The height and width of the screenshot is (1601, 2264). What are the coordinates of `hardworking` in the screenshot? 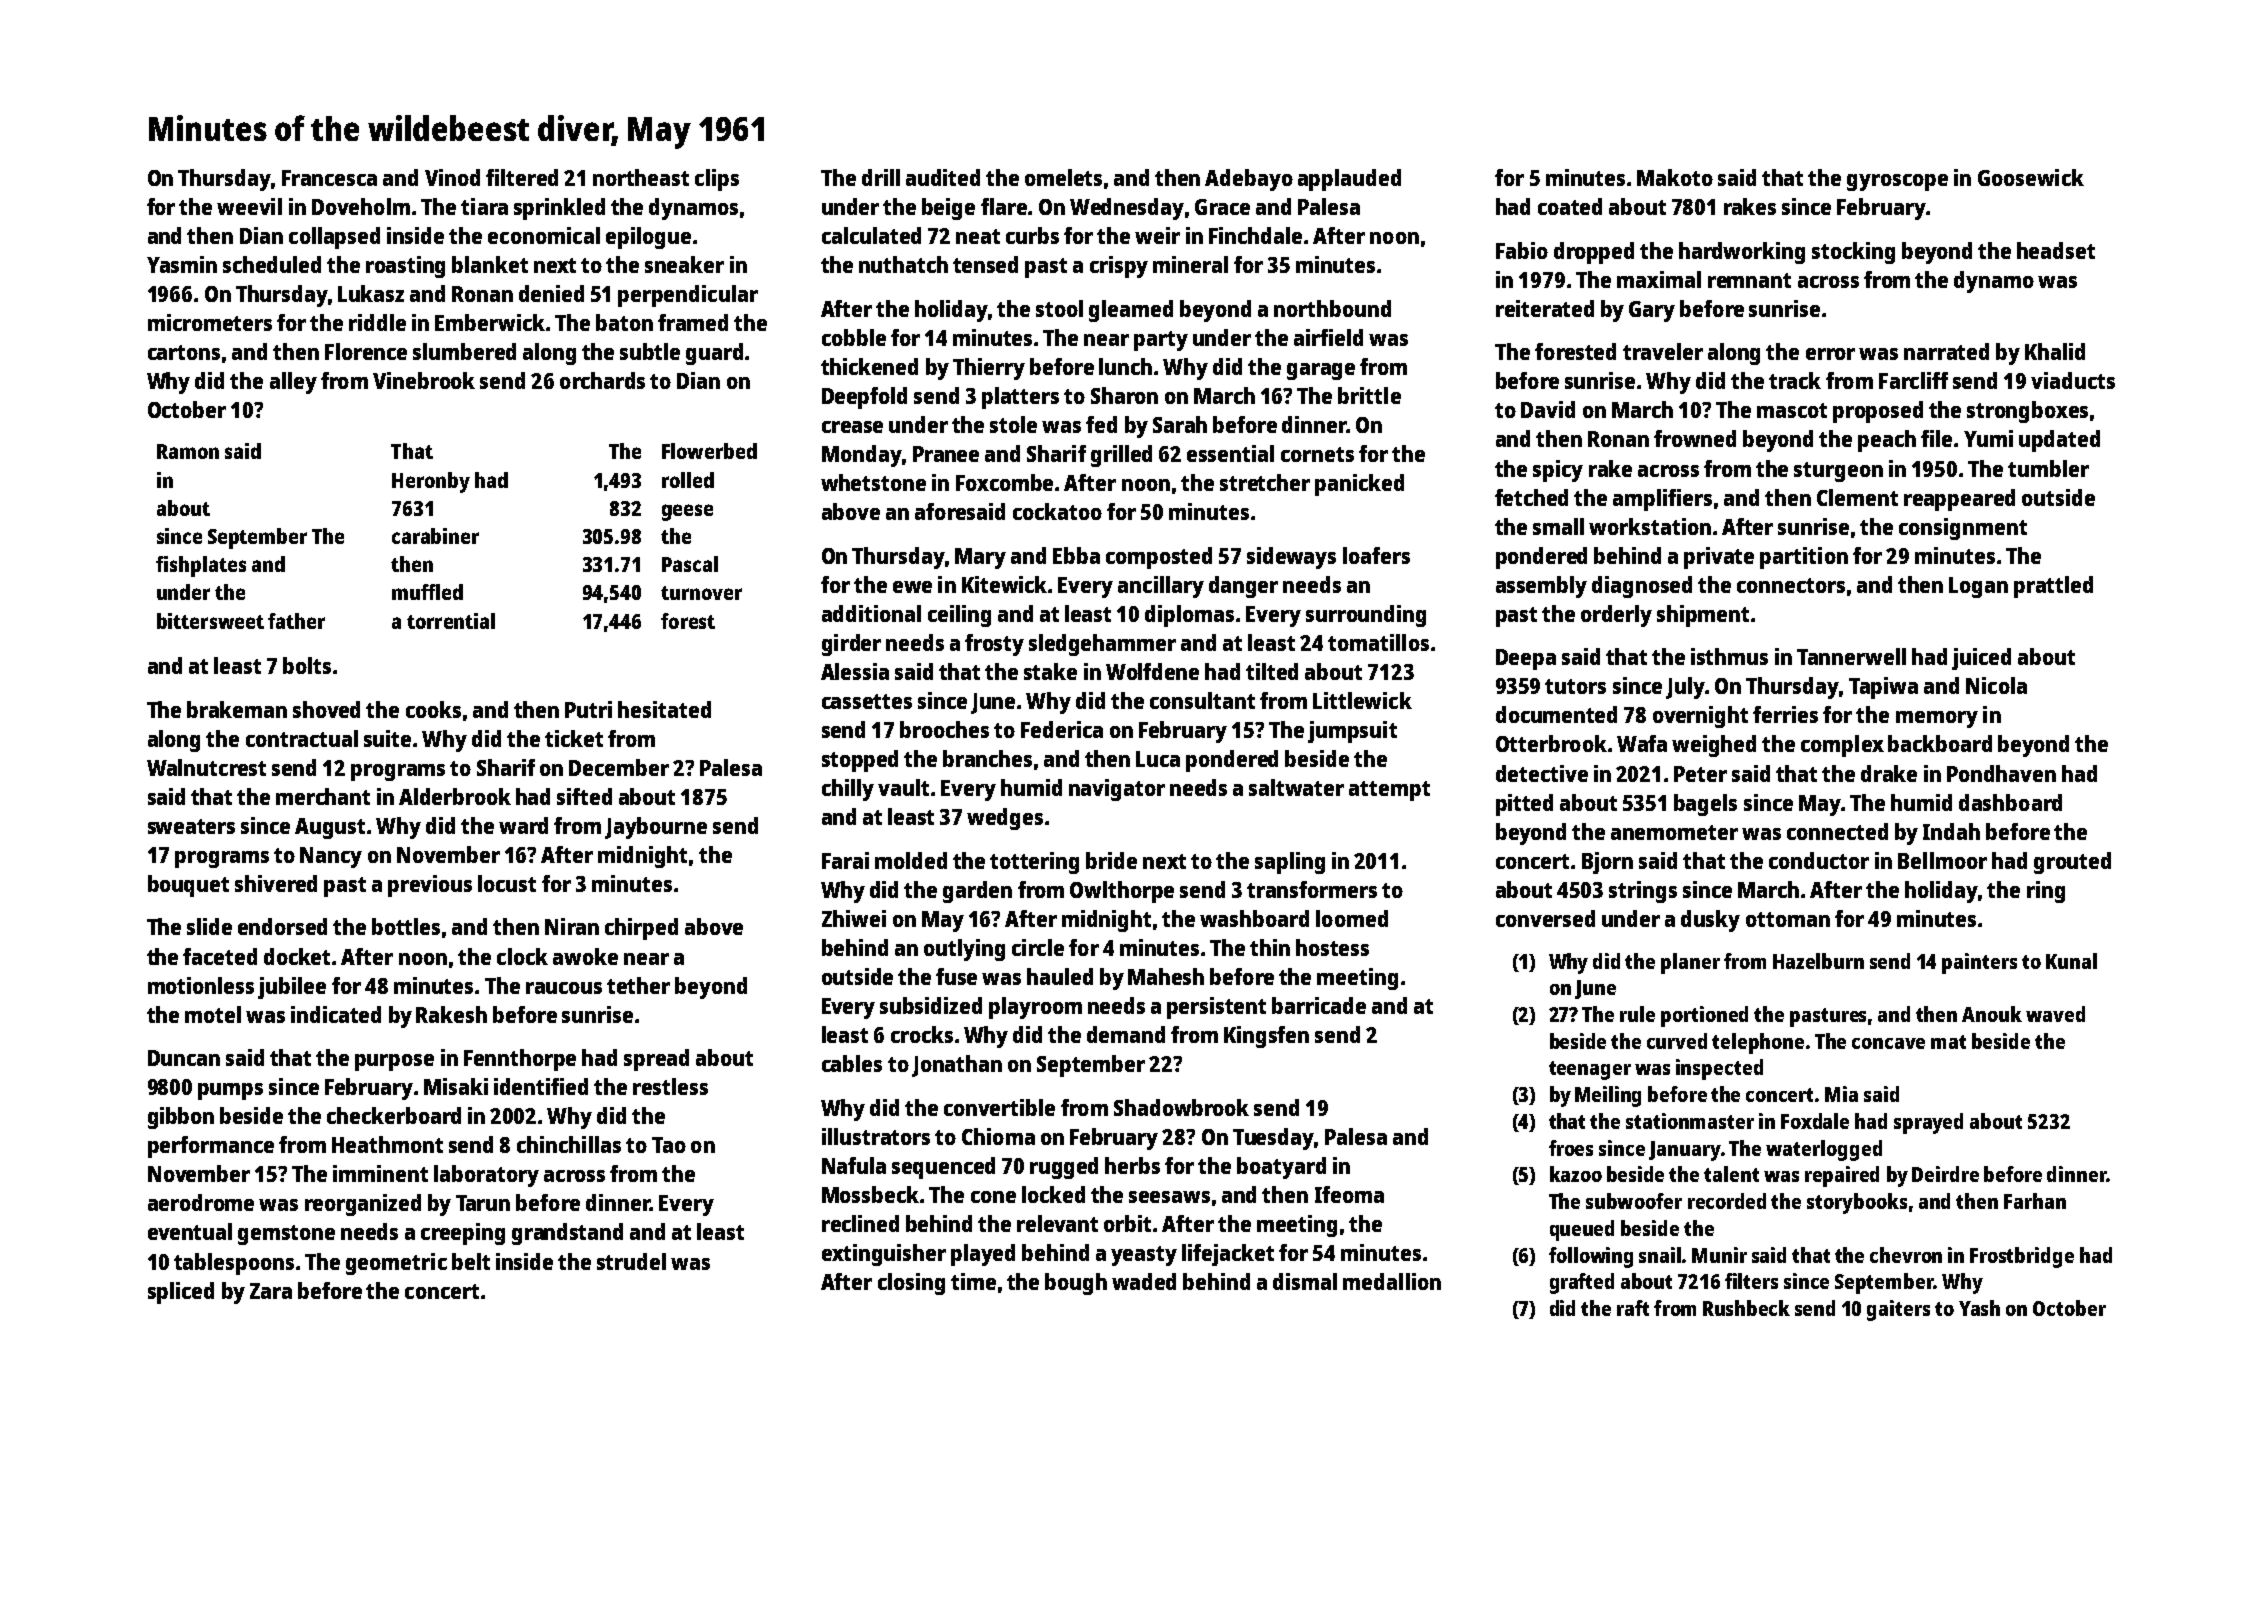 It's located at (1742, 253).
